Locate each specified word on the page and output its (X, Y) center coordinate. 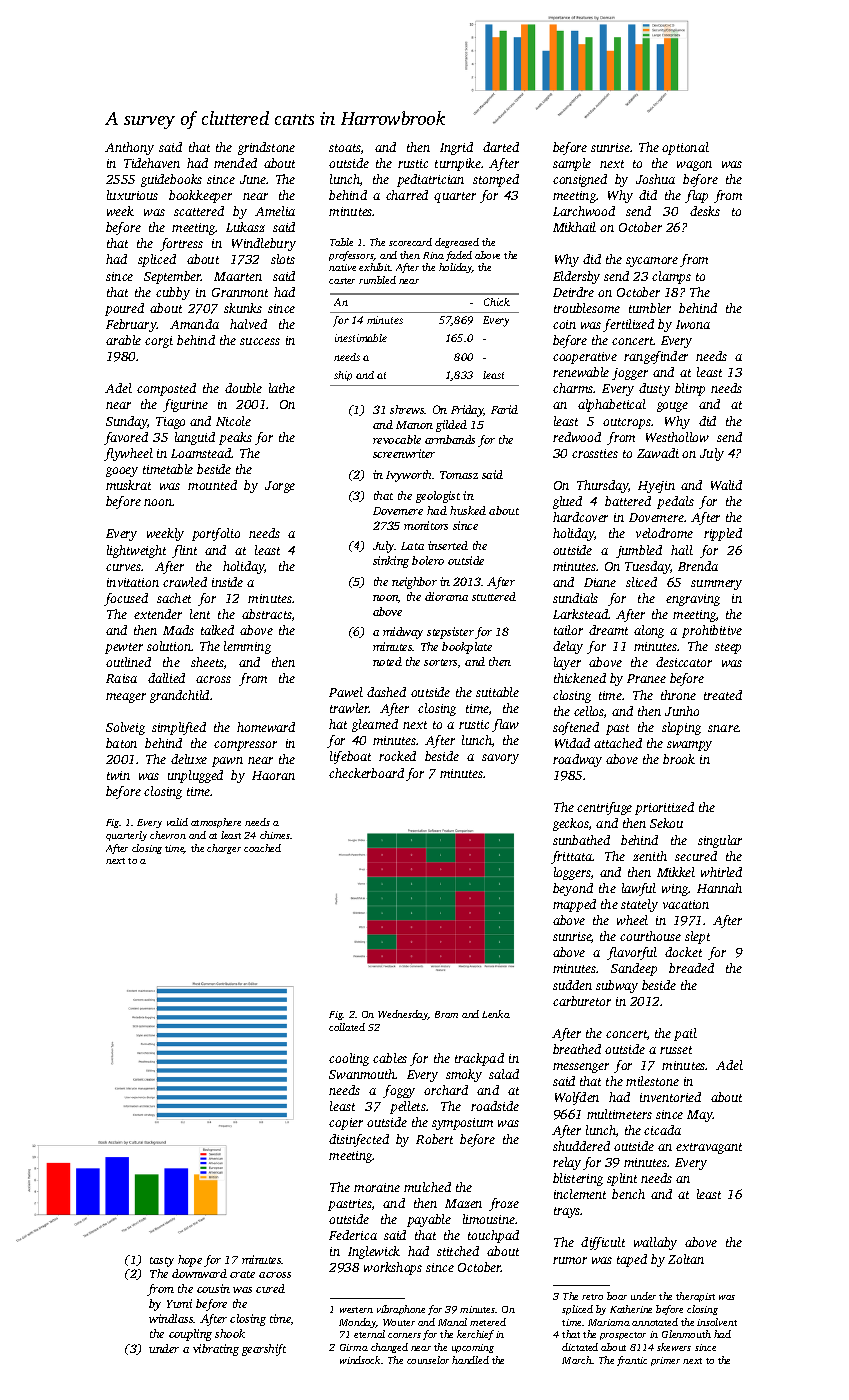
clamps (671, 277)
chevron (168, 835)
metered (488, 1322)
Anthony (129, 148)
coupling (190, 1335)
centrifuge (604, 808)
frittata (571, 857)
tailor (568, 630)
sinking (391, 562)
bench (628, 1194)
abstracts (267, 614)
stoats (345, 148)
